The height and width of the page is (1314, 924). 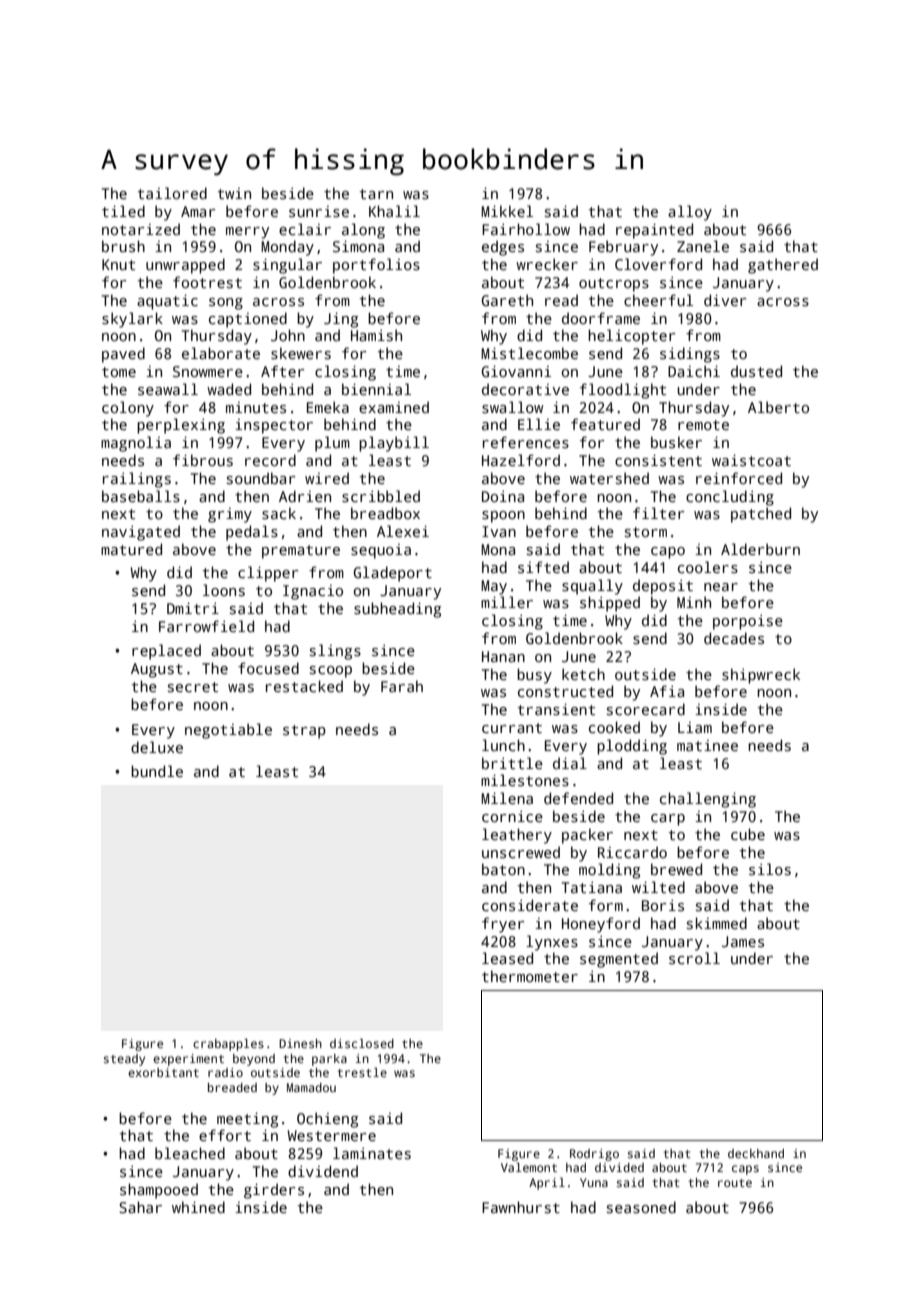 What do you see at coordinates (507, 211) in the page?
I see `Mikkel` at bounding box center [507, 211].
